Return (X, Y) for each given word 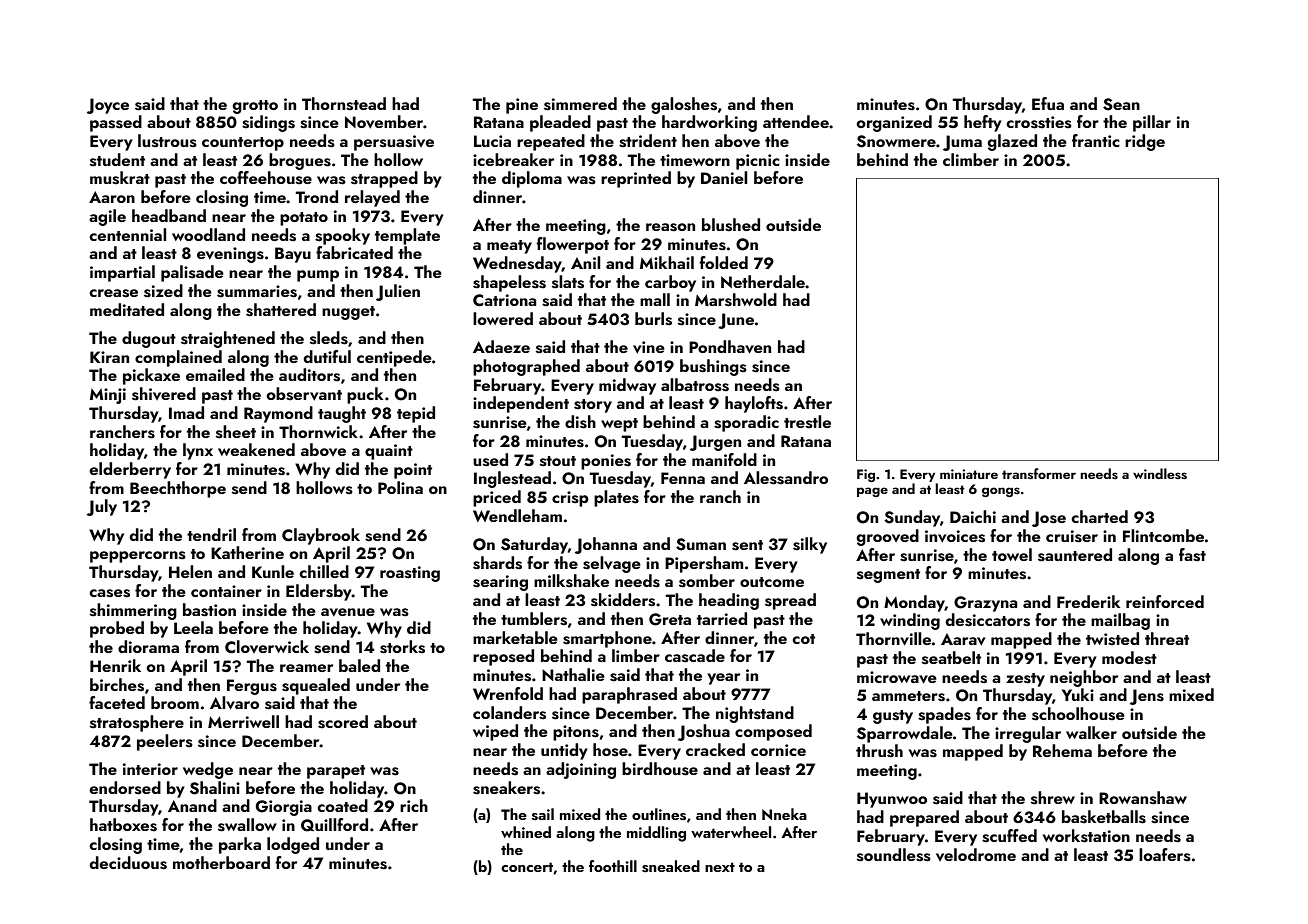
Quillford (334, 825)
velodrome (976, 854)
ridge (1145, 142)
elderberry (130, 470)
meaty (509, 247)
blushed (731, 225)
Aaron (112, 197)
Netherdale (763, 281)
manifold (724, 459)
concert (527, 867)
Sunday (912, 518)
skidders (623, 600)
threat (1167, 638)
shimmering (133, 611)
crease (114, 293)
